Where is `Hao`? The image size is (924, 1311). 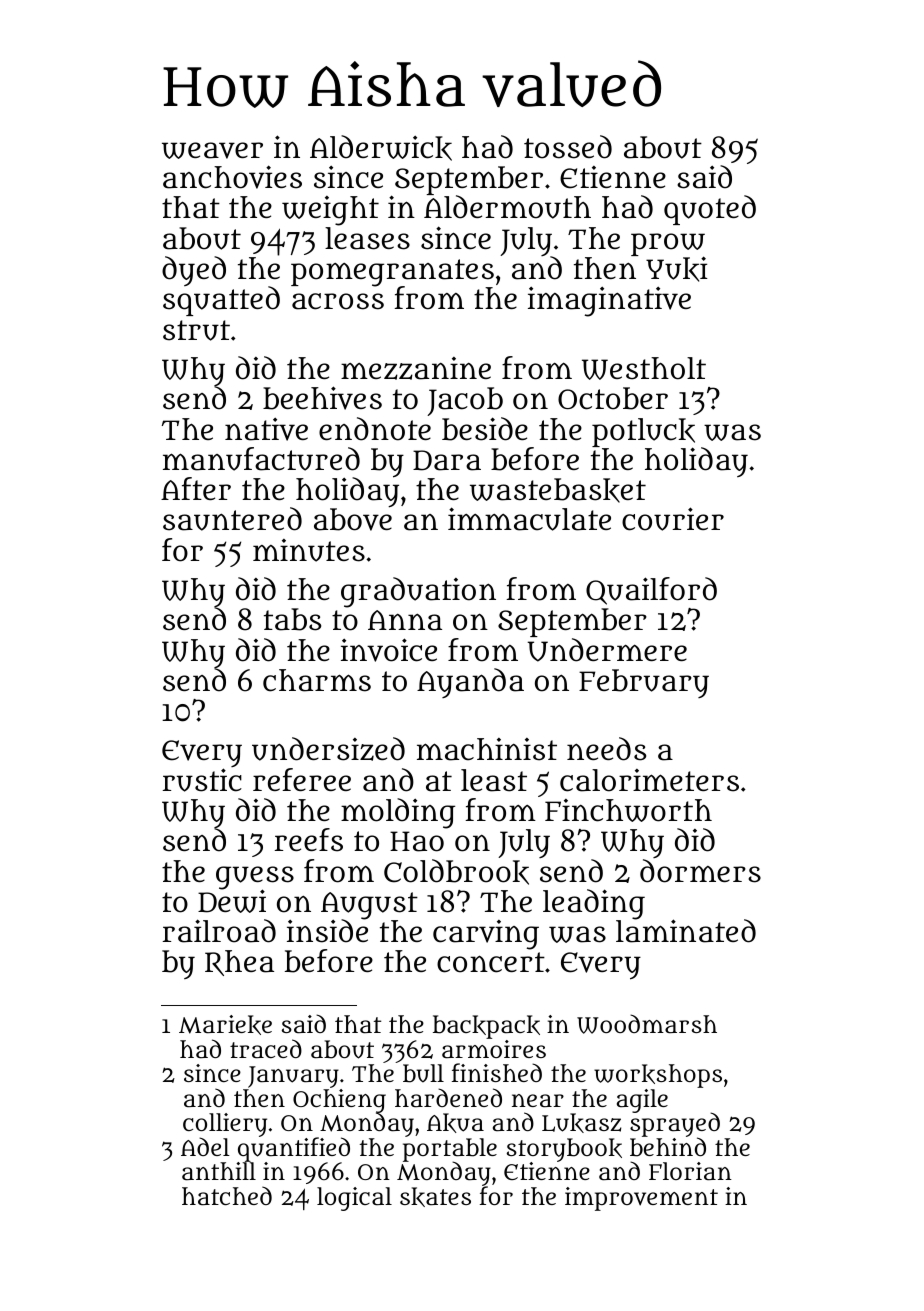
Hao is located at coordinates (417, 841).
